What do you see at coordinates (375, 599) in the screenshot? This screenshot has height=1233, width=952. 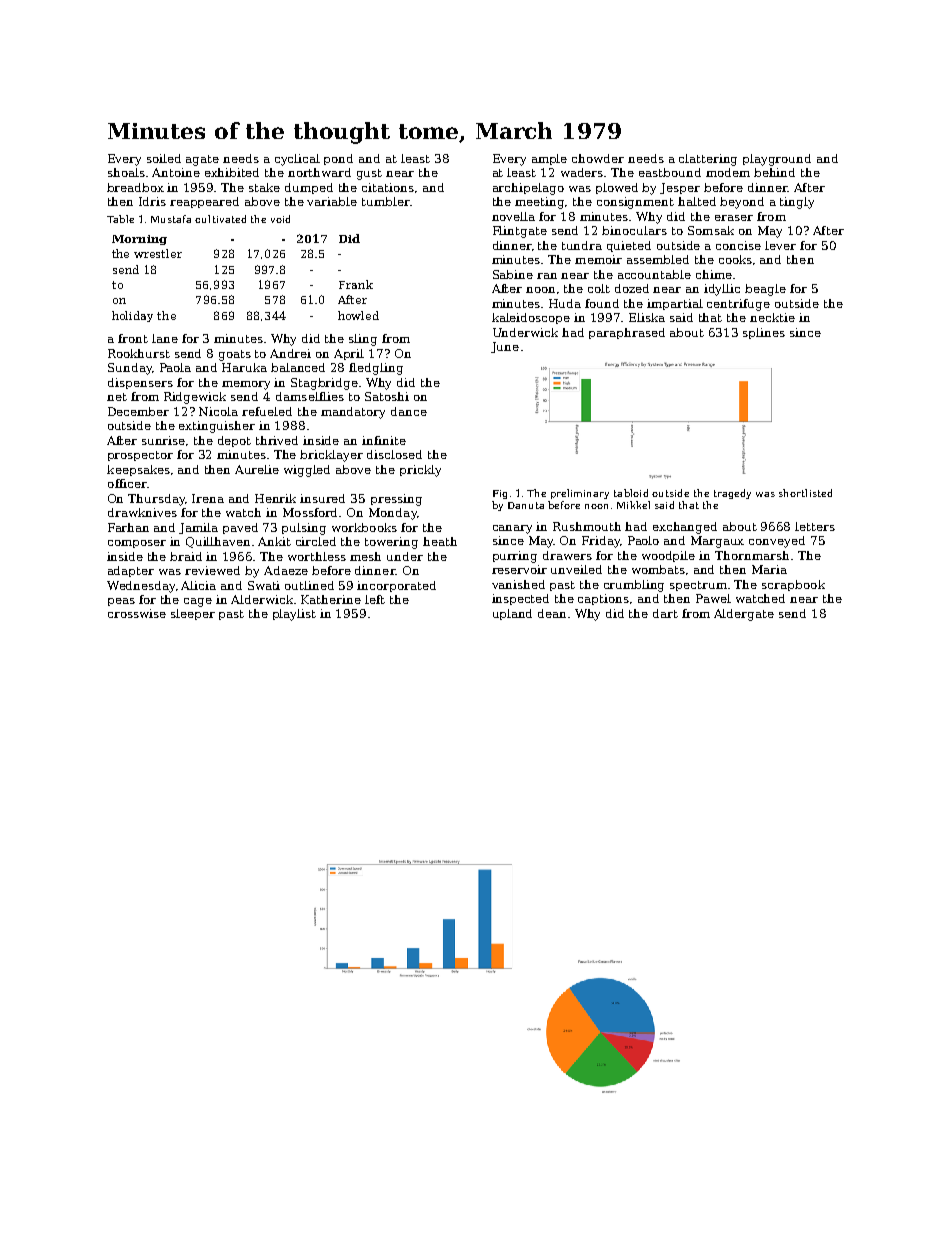 I see `left` at bounding box center [375, 599].
